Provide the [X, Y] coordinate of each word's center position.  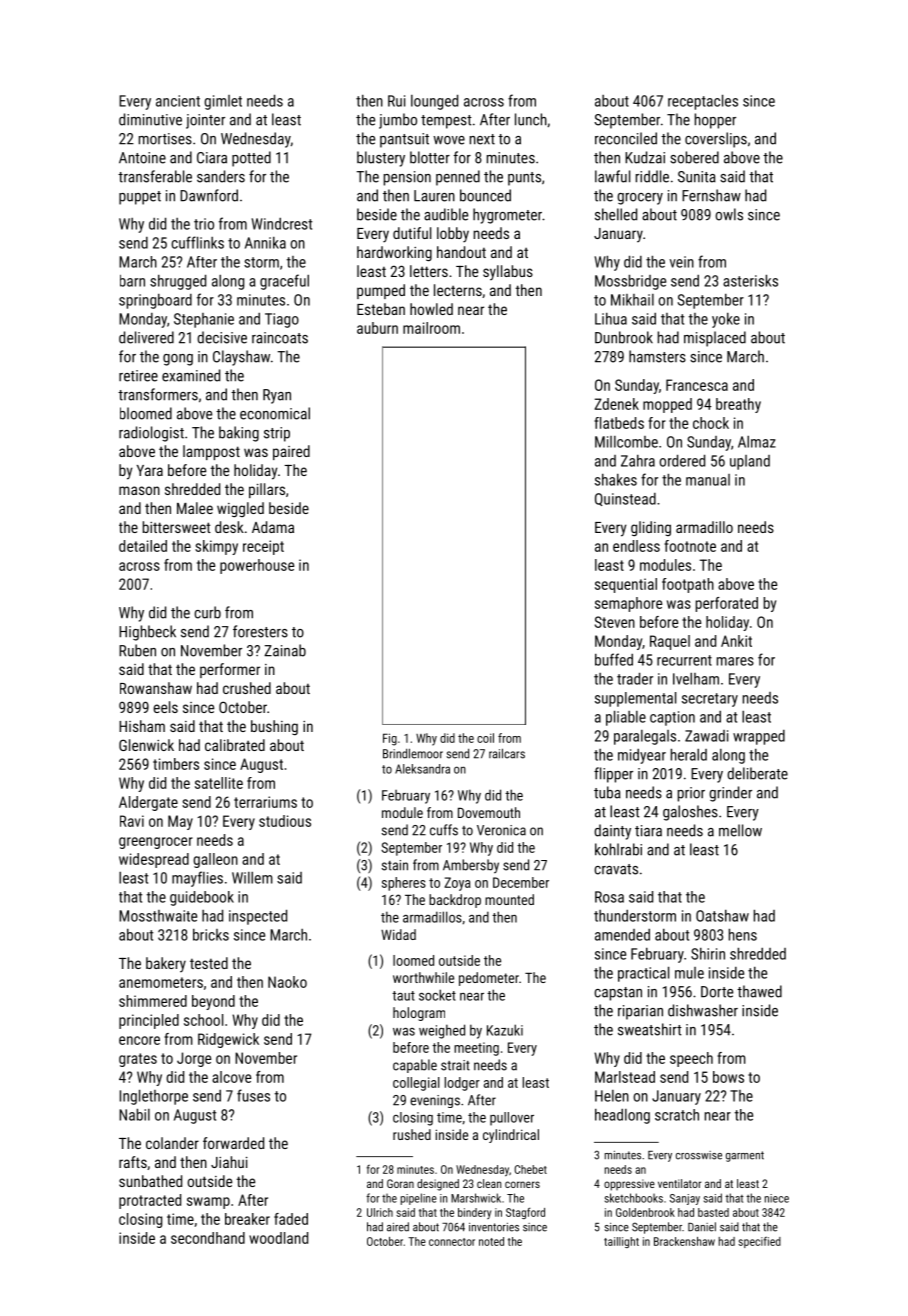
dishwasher [703, 1010]
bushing [274, 727]
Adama [273, 527]
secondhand [208, 1238]
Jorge [194, 1059]
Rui [396, 101]
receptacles [703, 102]
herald [689, 754]
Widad [398, 934]
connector [452, 1242]
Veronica [501, 830]
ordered [682, 460]
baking [239, 434]
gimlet [223, 102]
